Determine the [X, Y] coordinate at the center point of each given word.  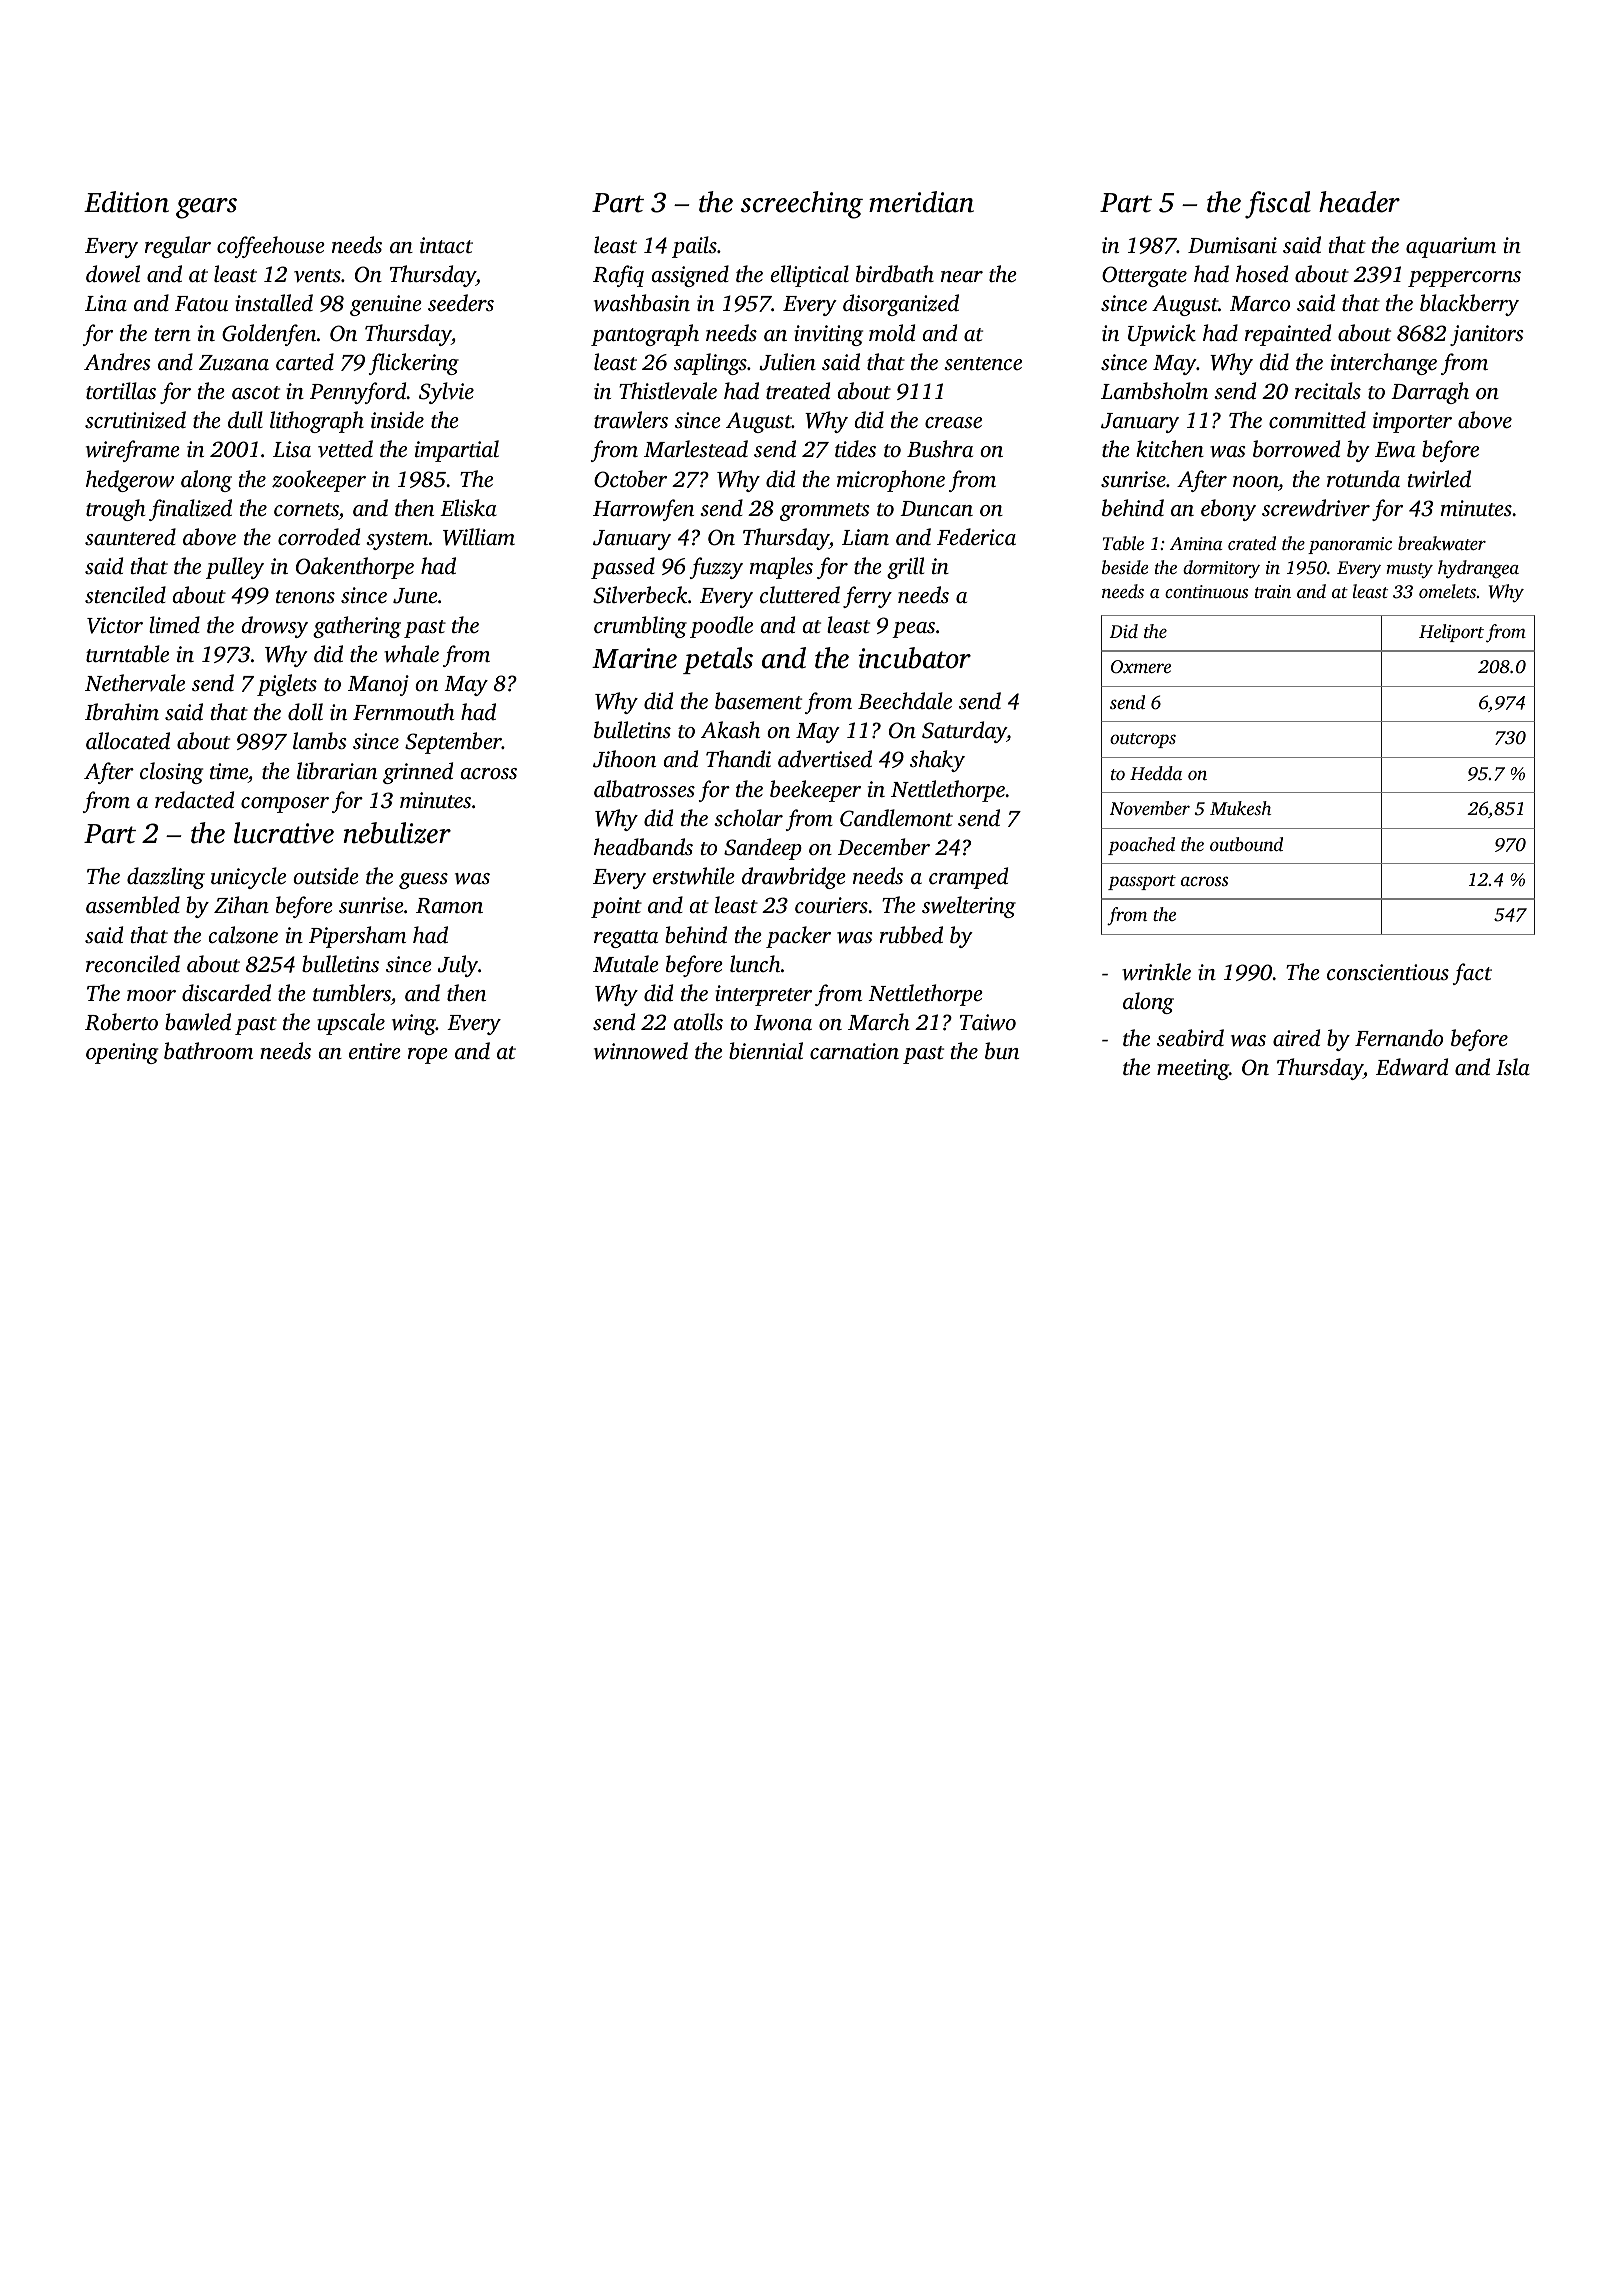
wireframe [133, 451]
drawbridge [794, 878]
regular [178, 247]
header [1359, 202]
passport [1142, 882]
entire [375, 1051]
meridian [921, 202]
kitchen [1170, 448]
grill [905, 568]
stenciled [125, 594]
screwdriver [1316, 508]
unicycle [248, 878]
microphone [891, 481]
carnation [854, 1051]
